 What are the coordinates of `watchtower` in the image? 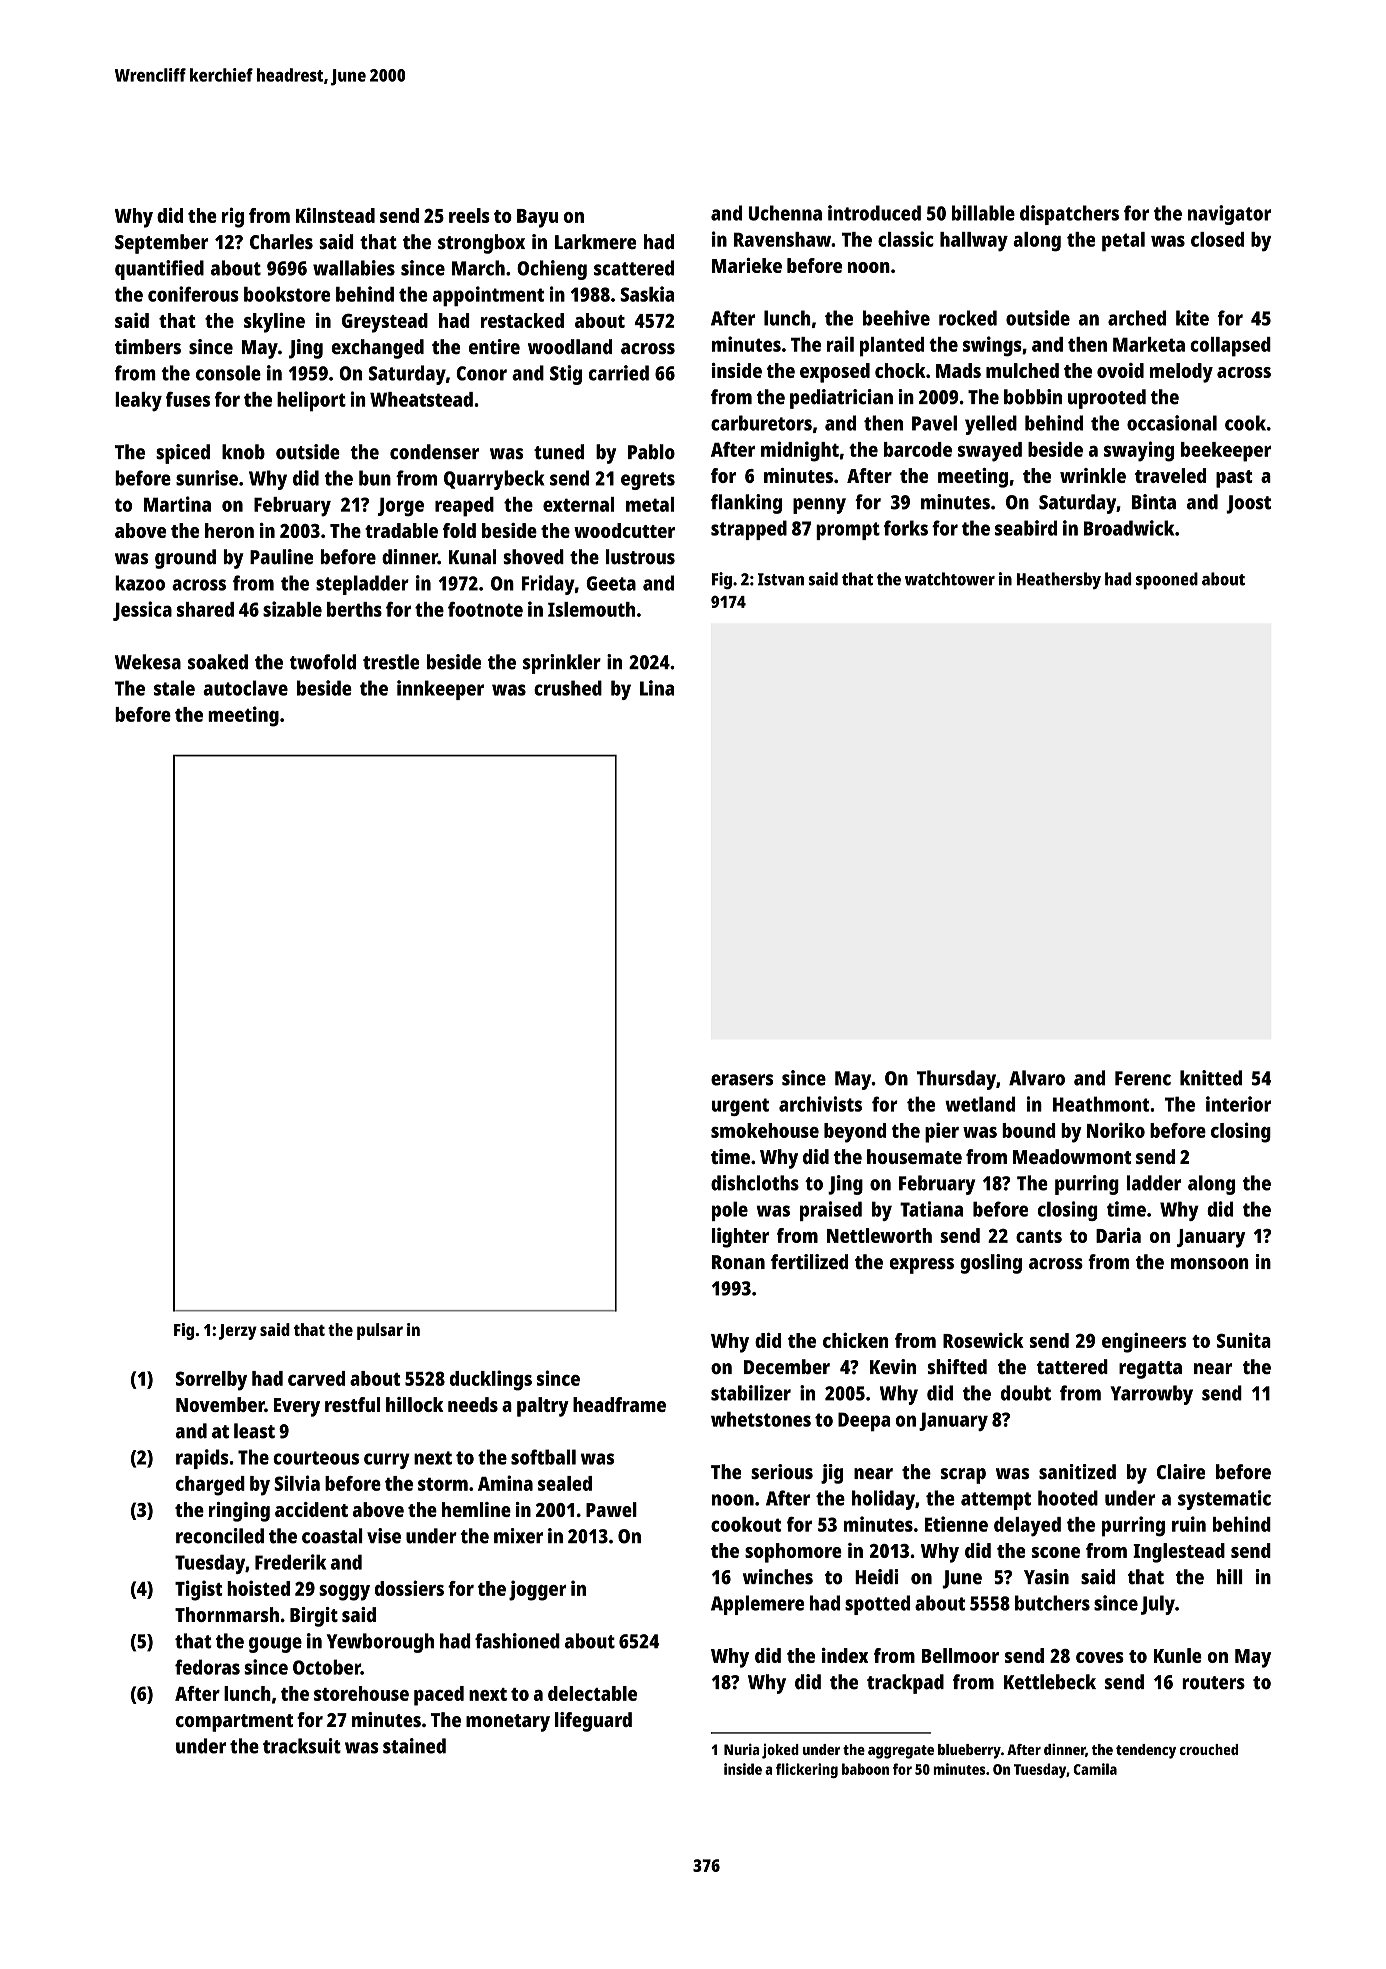 It's located at (950, 579).
